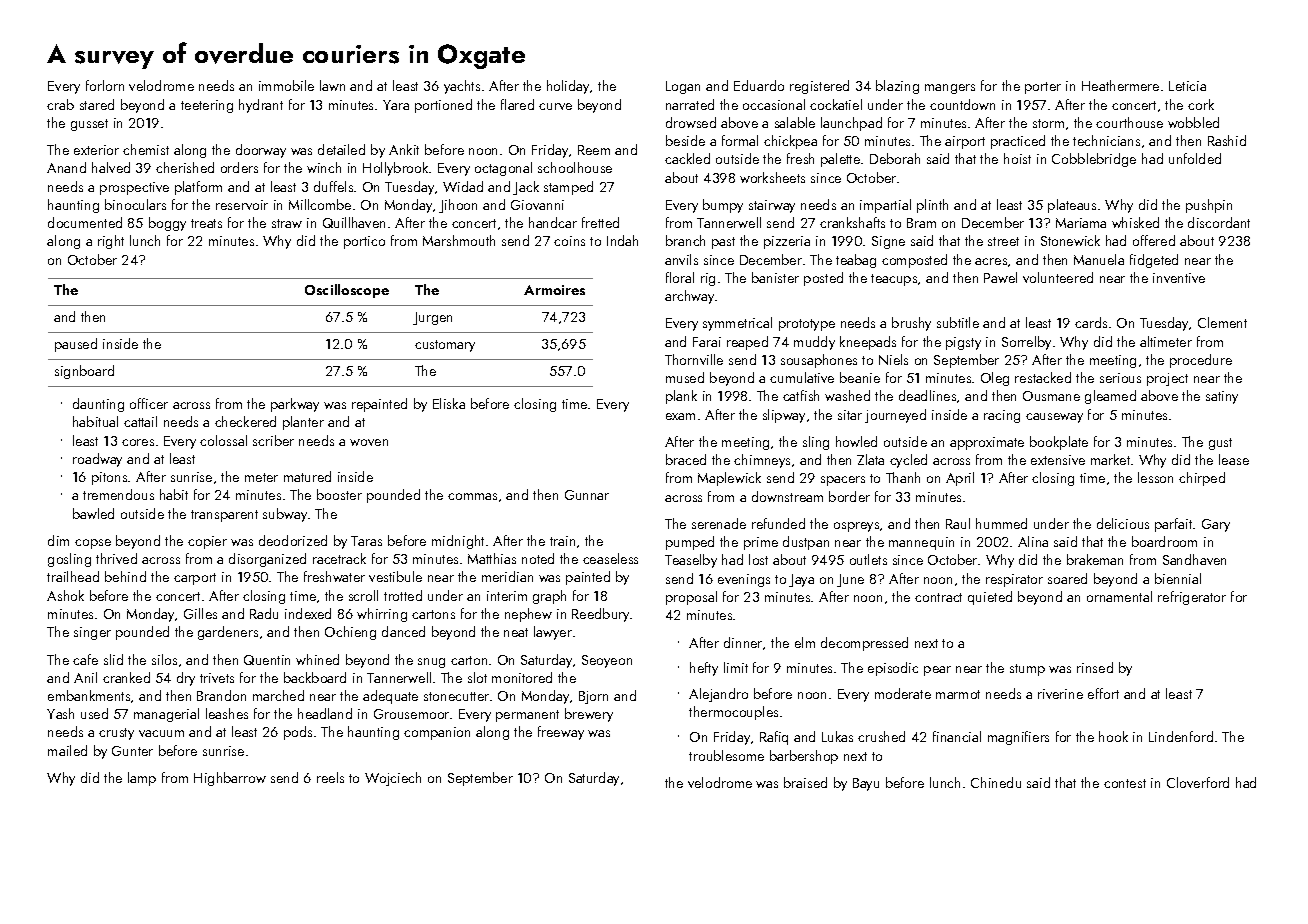 This screenshot has width=1308, height=924. What do you see at coordinates (736, 667) in the screenshot?
I see `limit` at bounding box center [736, 667].
